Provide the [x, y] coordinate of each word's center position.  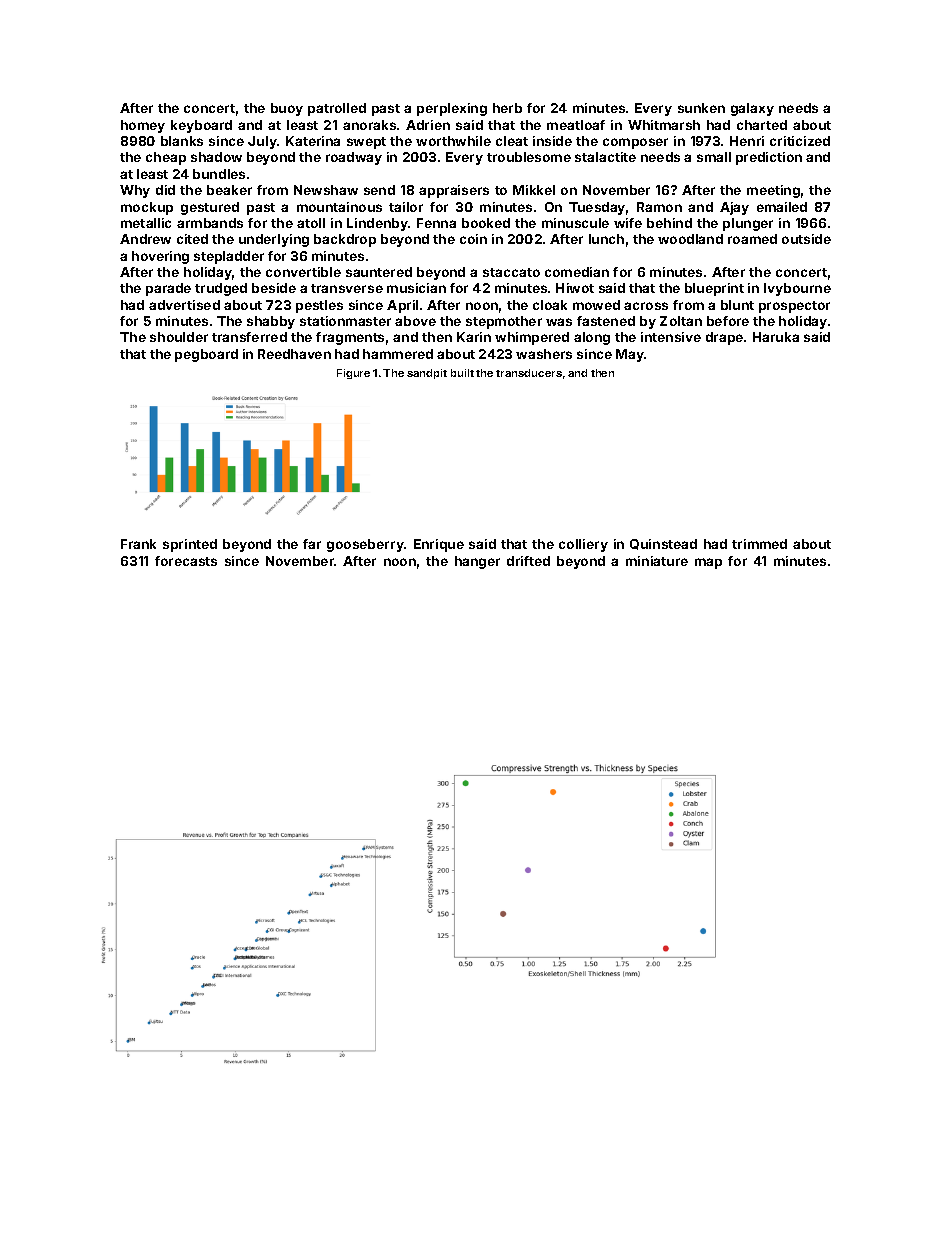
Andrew [145, 239]
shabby [271, 322]
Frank [138, 544]
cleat [512, 141]
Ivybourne [797, 289]
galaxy [752, 109]
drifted [528, 561]
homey [143, 126]
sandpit [427, 374]
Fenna [436, 223]
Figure [353, 374]
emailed [782, 207]
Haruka [776, 337]
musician [416, 288]
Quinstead [663, 544]
